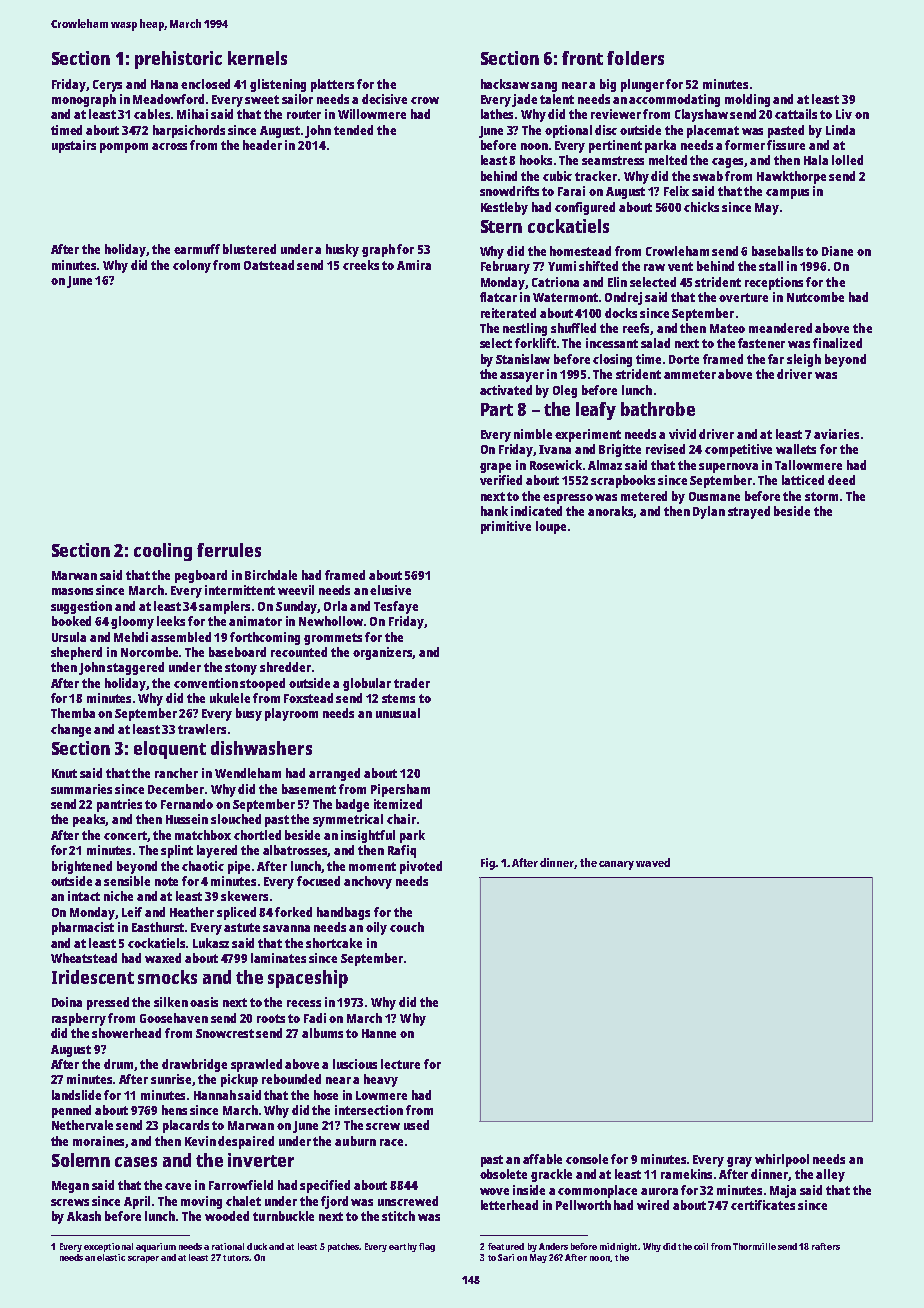  Describe the element at coordinates (837, 251) in the screenshot. I see `Diane` at that location.
